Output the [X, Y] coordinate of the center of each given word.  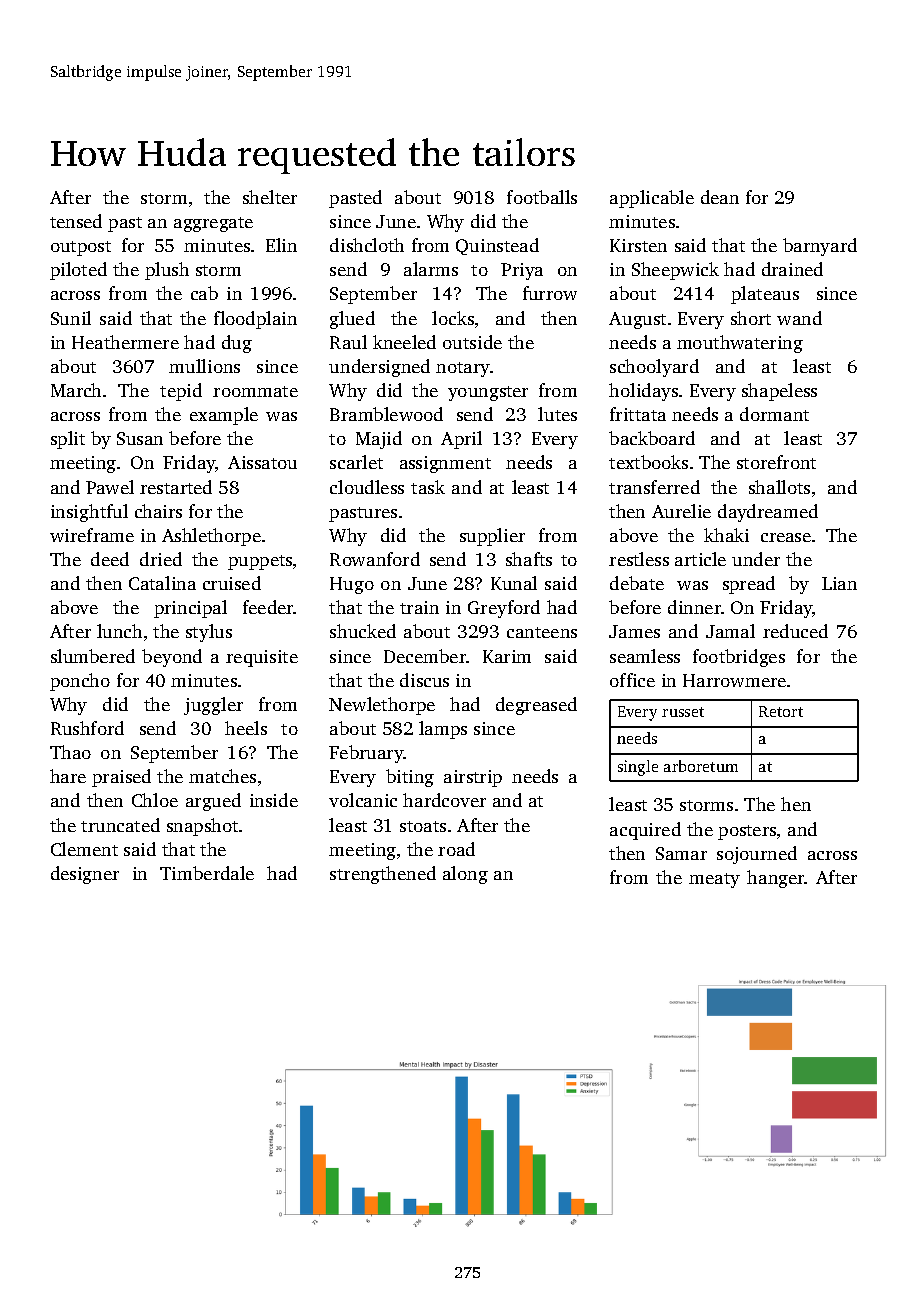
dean [720, 197]
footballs [542, 197]
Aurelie [681, 511]
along [465, 875]
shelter [270, 197]
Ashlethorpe [211, 537]
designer [85, 875]
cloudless [367, 487]
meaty [714, 880]
